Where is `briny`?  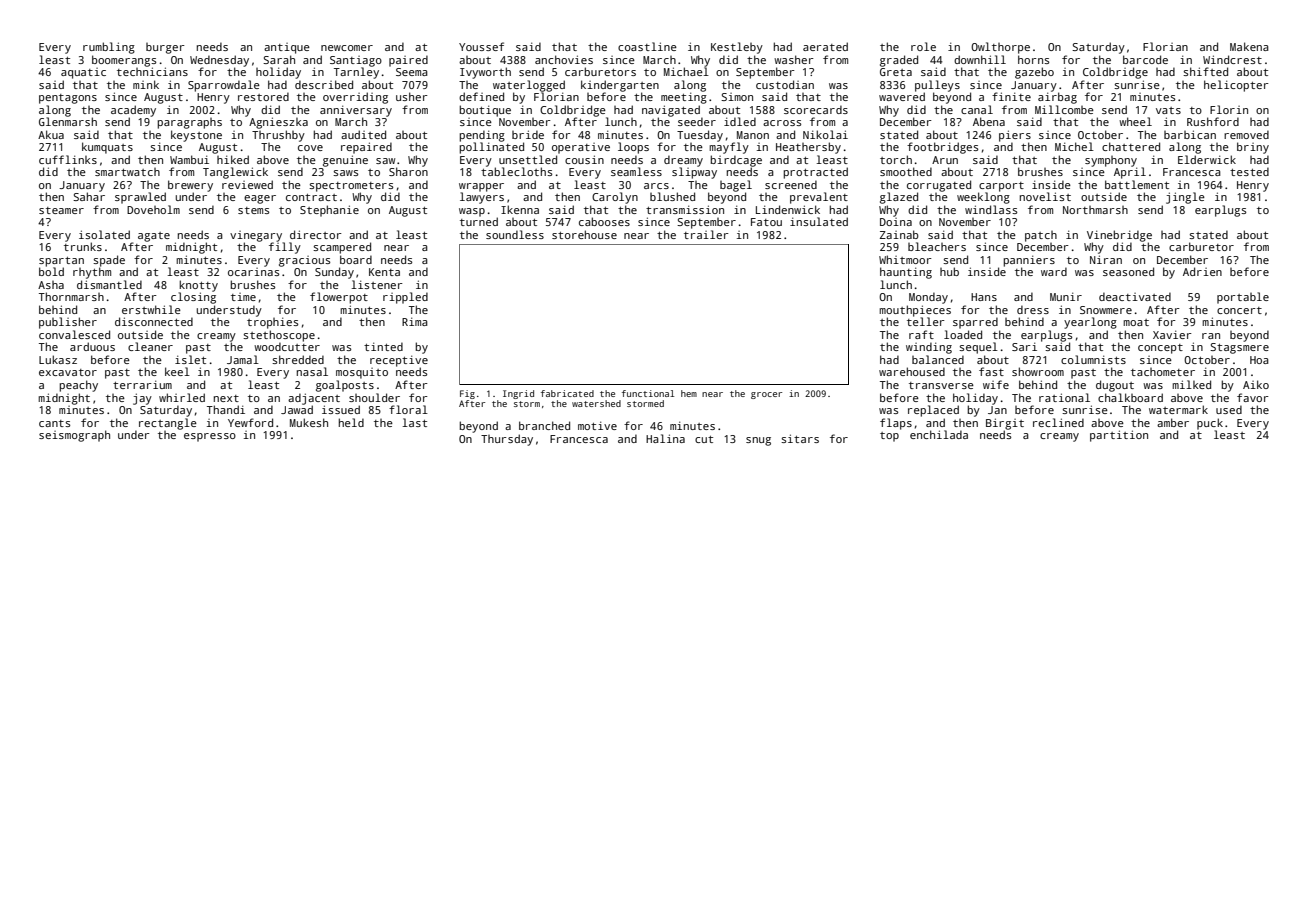 briny is located at coordinates (1253, 148).
